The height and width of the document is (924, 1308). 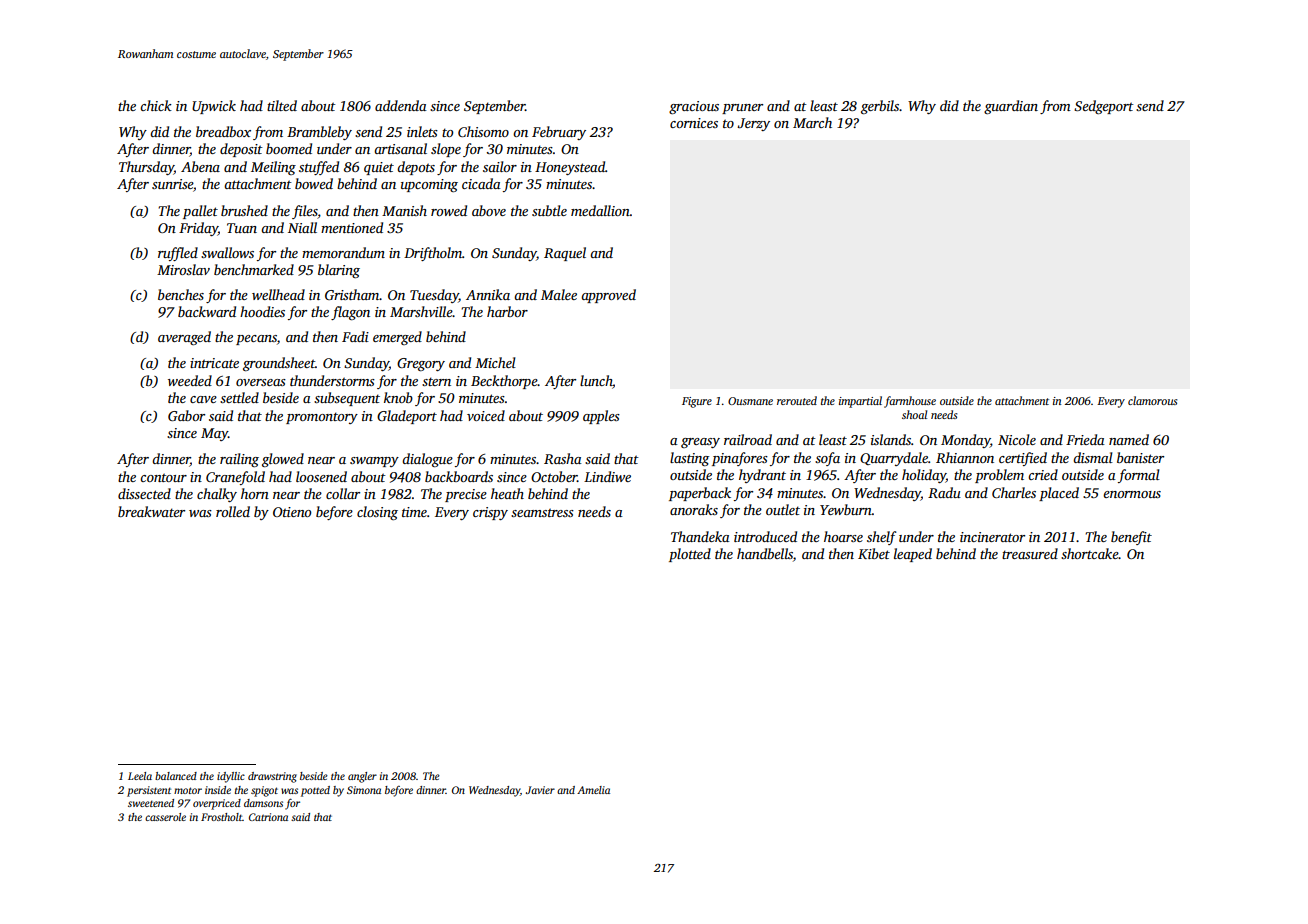 What do you see at coordinates (910, 402) in the document?
I see `farmhouse` at bounding box center [910, 402].
